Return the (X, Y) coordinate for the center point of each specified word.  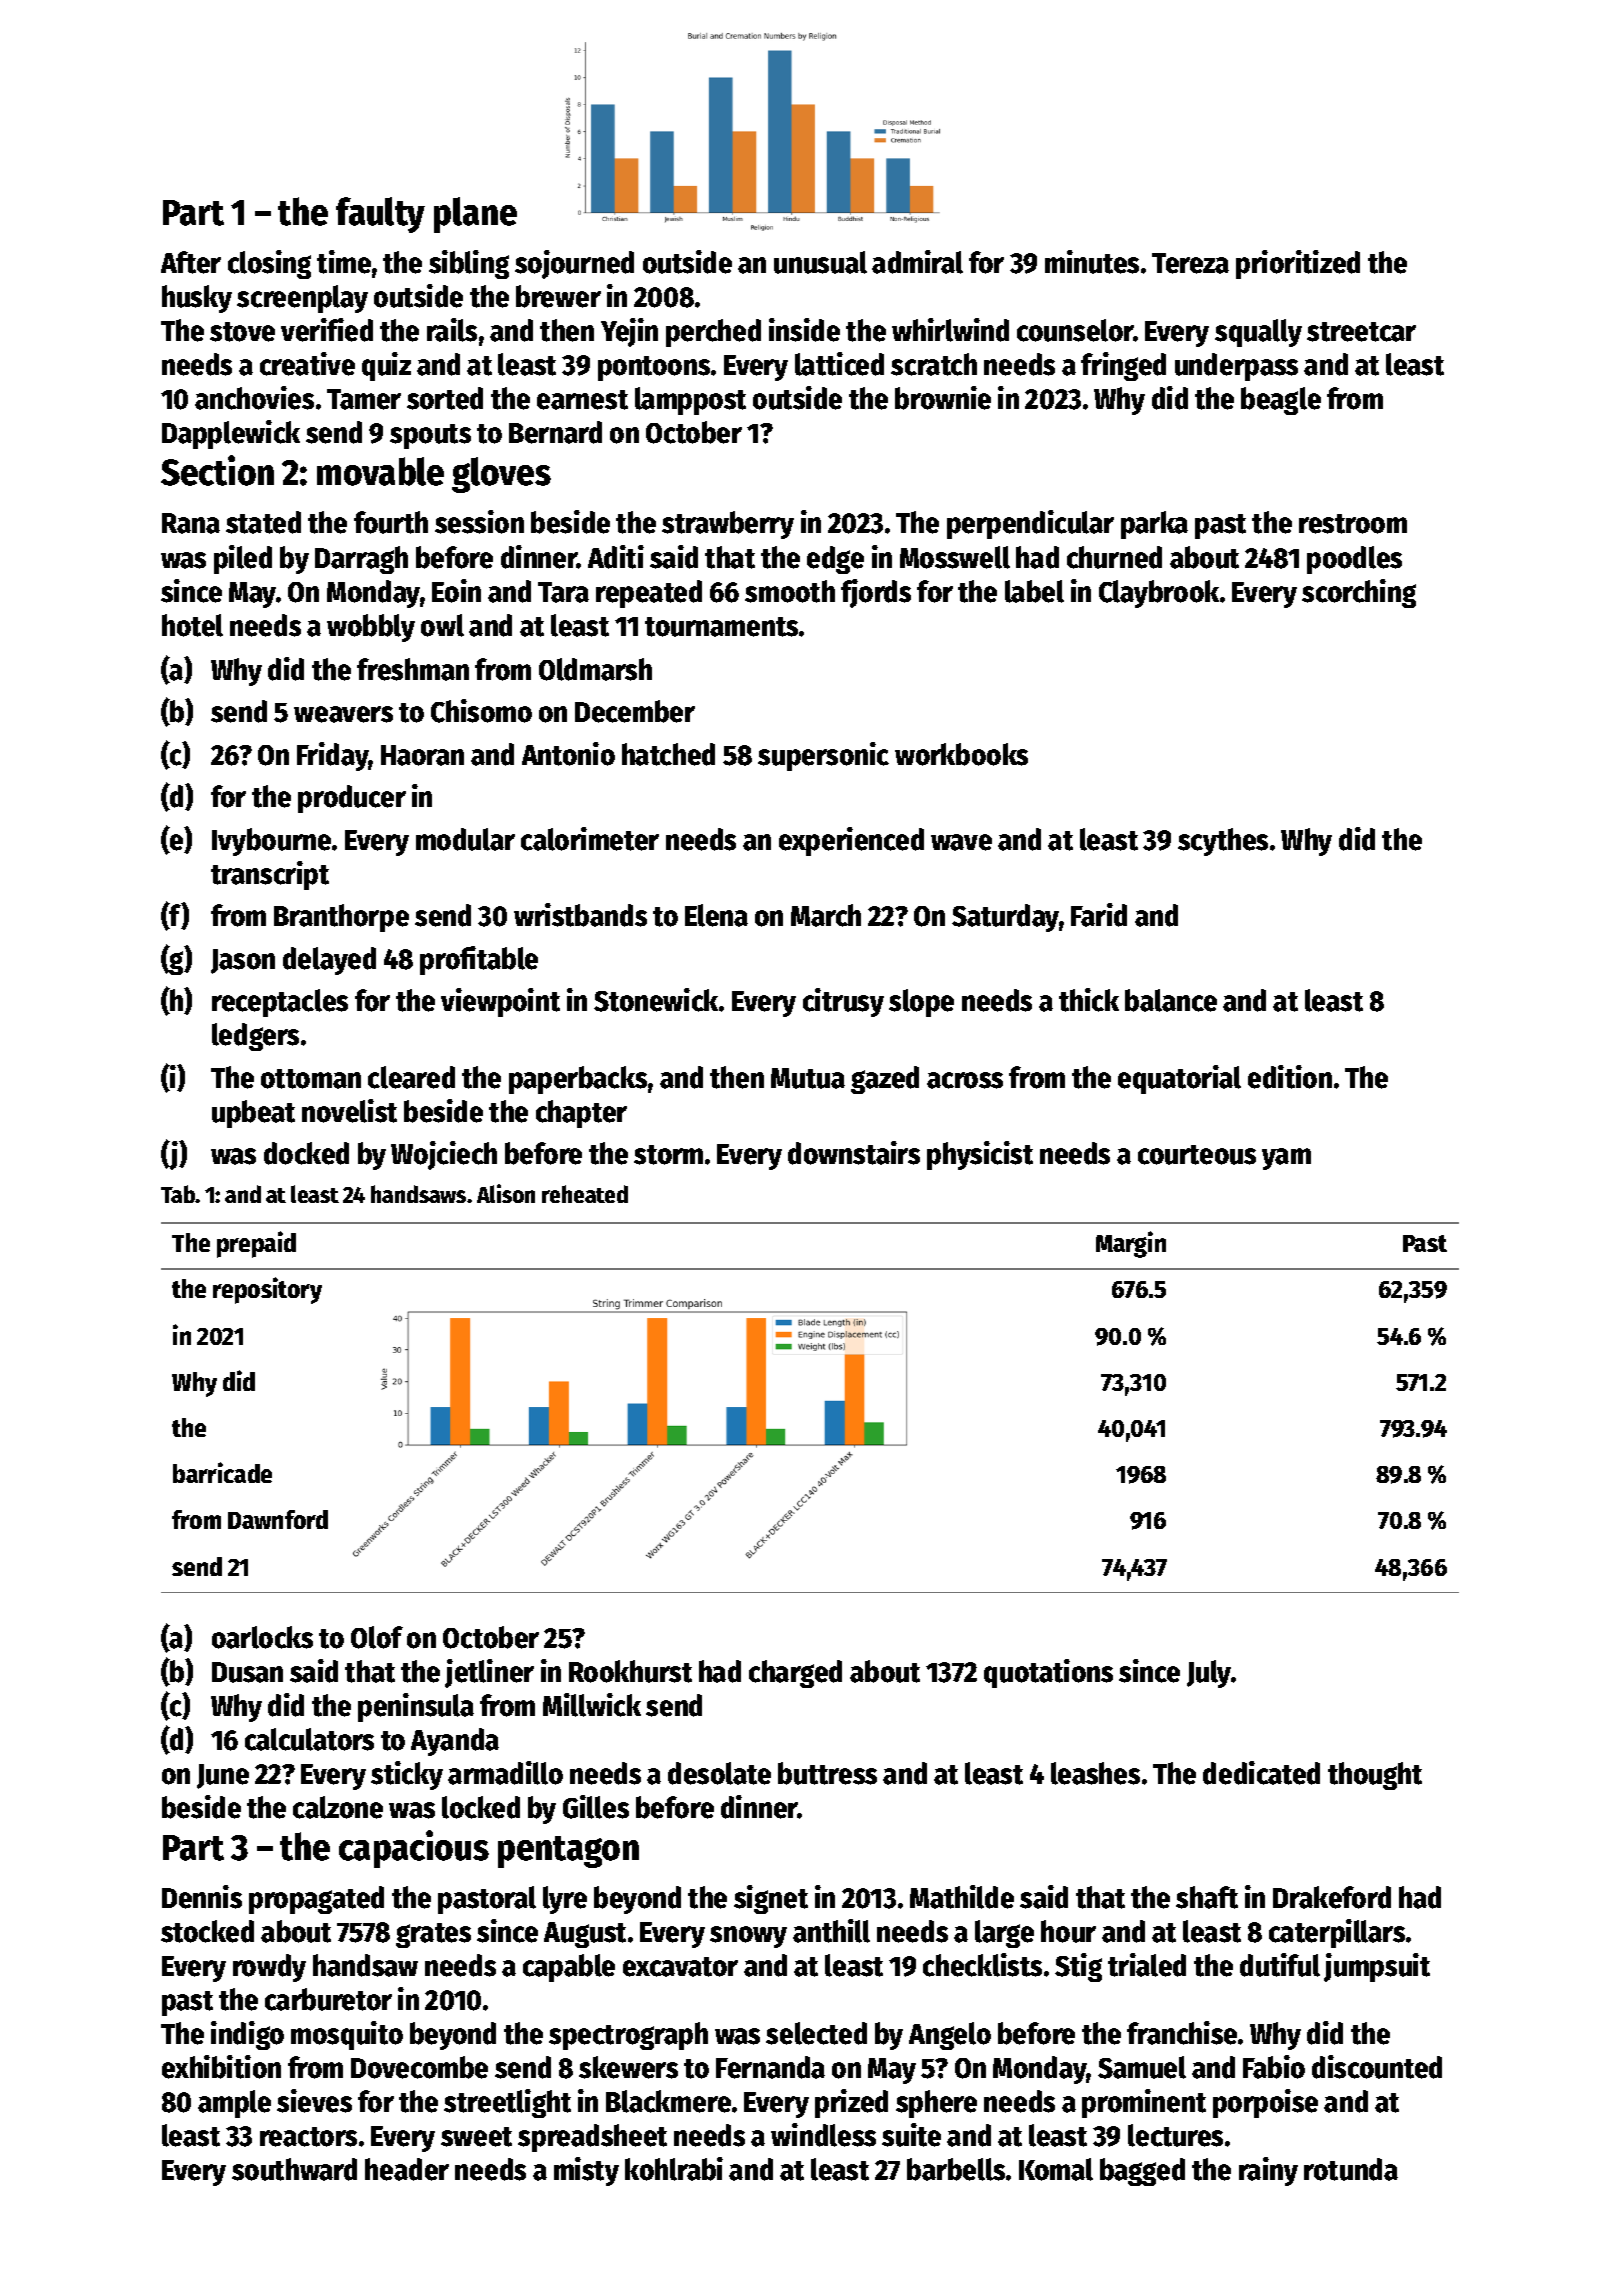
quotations (1048, 1673)
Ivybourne (271, 842)
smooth (790, 591)
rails (452, 330)
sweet (476, 2137)
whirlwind (950, 330)
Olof (377, 1637)
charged (795, 1674)
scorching (1359, 593)
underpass (1236, 367)
